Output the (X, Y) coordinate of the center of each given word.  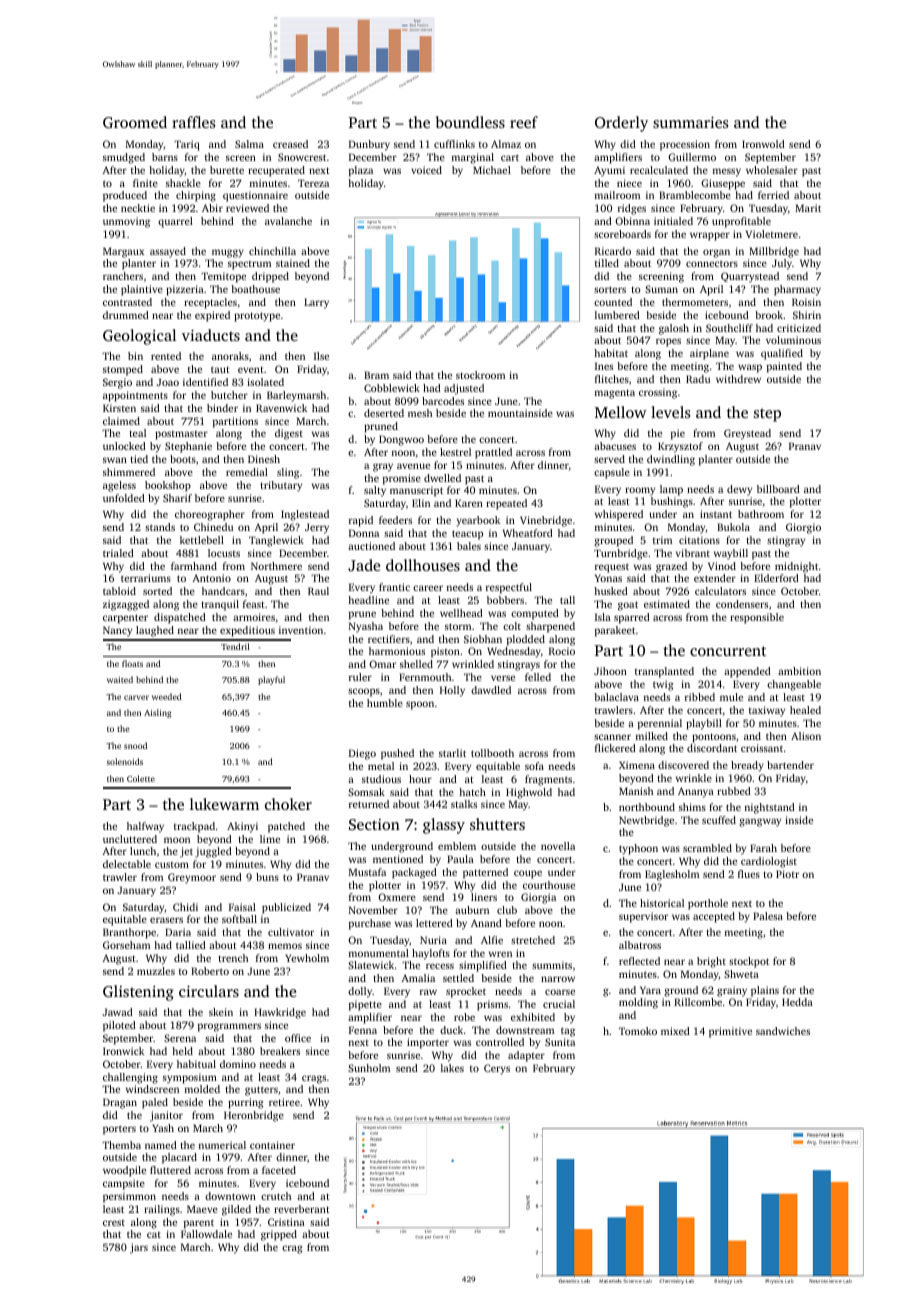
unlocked (124, 446)
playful (271, 680)
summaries (691, 122)
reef (524, 122)
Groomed (135, 122)
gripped (279, 1235)
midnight (796, 567)
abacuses (615, 446)
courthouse (549, 885)
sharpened (550, 627)
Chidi (185, 907)
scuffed (719, 820)
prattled (493, 453)
